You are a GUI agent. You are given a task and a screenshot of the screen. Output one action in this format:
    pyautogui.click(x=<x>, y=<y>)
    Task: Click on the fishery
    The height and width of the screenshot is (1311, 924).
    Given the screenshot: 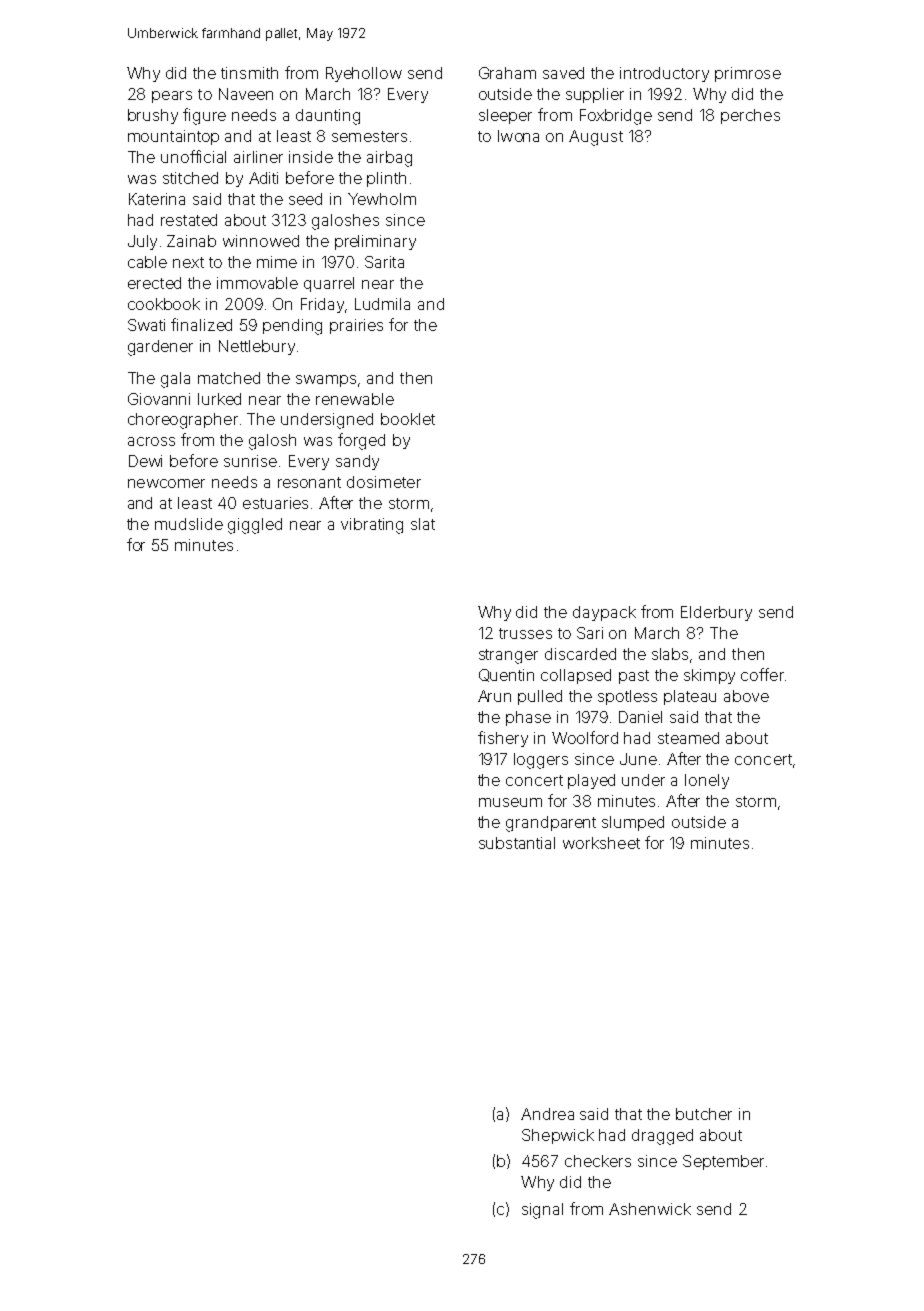 What is the action you would take?
    pyautogui.click(x=503, y=739)
